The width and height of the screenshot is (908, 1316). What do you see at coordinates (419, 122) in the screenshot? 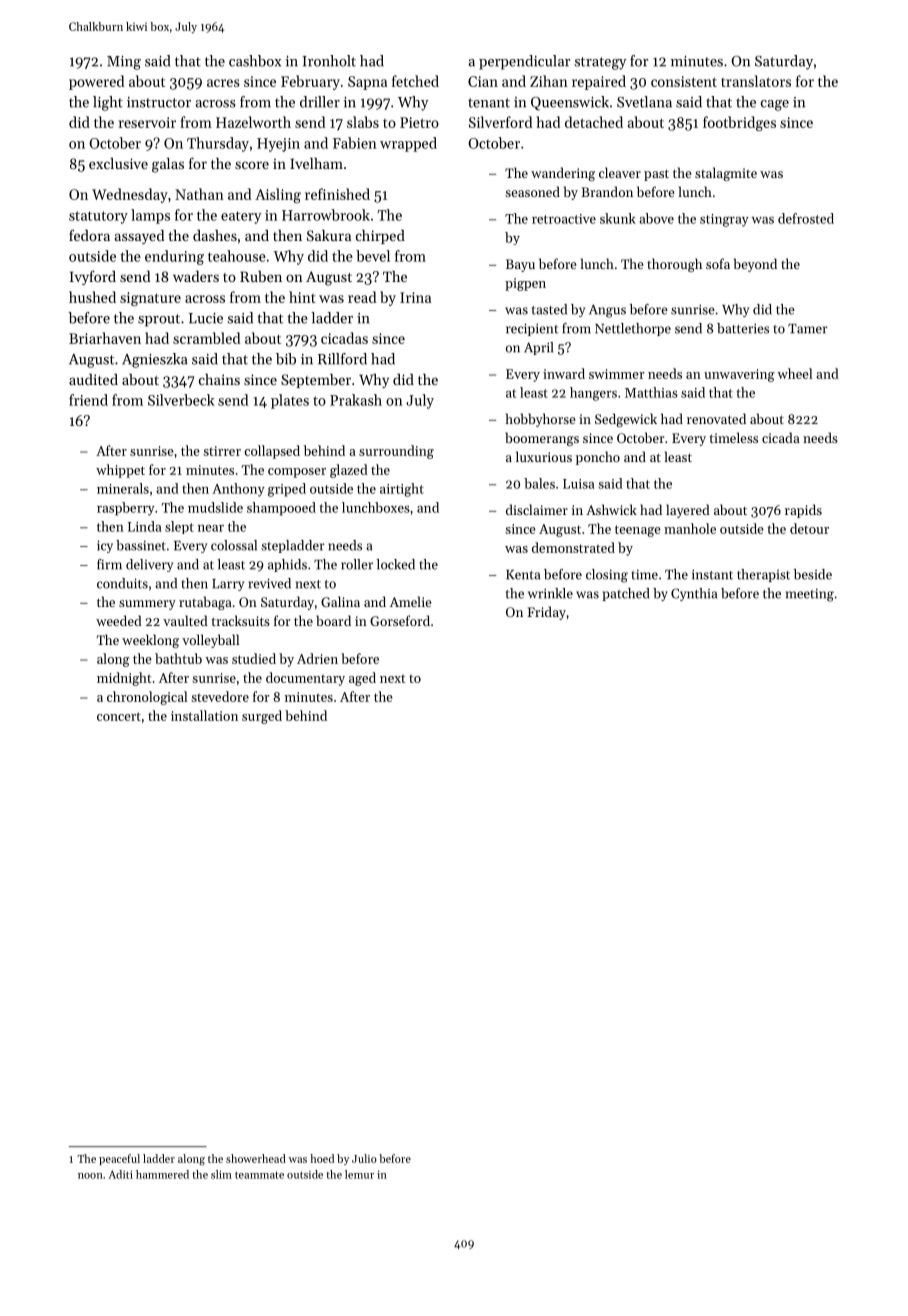
I see `Pietro` at bounding box center [419, 122].
